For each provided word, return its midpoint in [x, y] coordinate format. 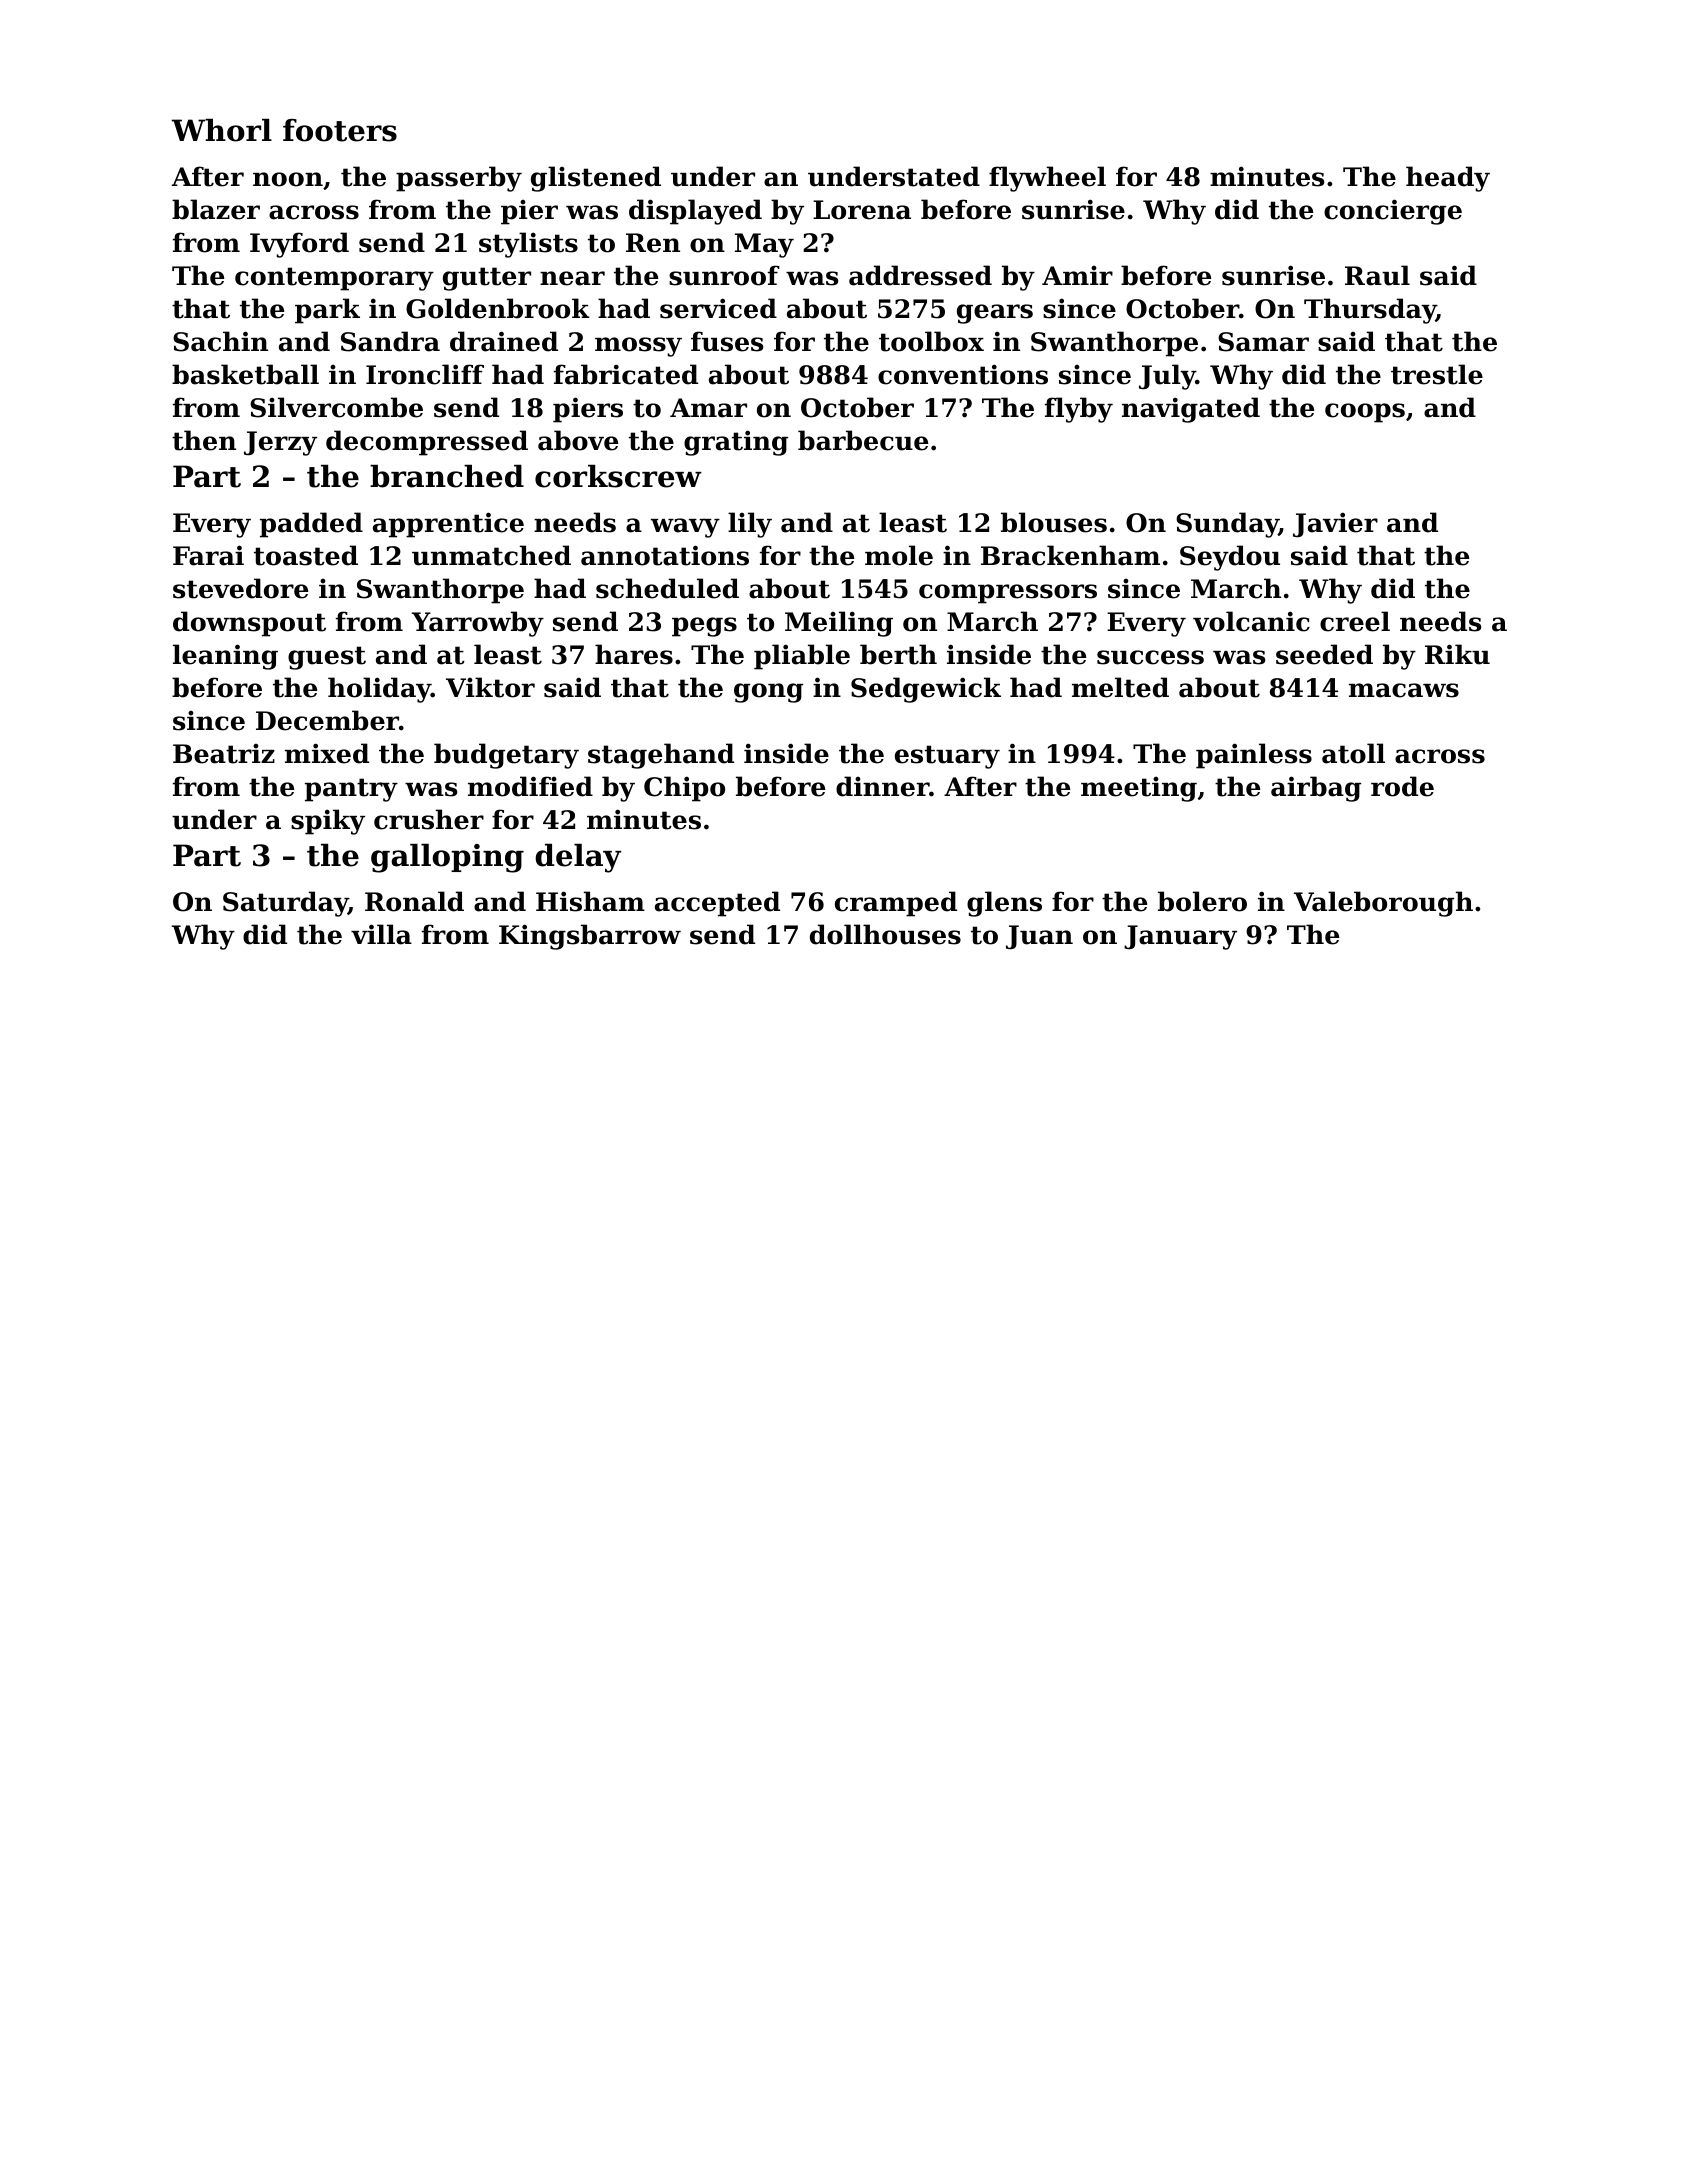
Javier [1335, 525]
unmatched [491, 555]
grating [736, 443]
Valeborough [1383, 904]
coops [1365, 413]
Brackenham [1070, 555]
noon [288, 179]
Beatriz [224, 754]
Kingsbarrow [590, 937]
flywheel [1047, 179]
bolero [1202, 901]
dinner [882, 786]
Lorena [862, 210]
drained [504, 341]
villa [381, 934]
